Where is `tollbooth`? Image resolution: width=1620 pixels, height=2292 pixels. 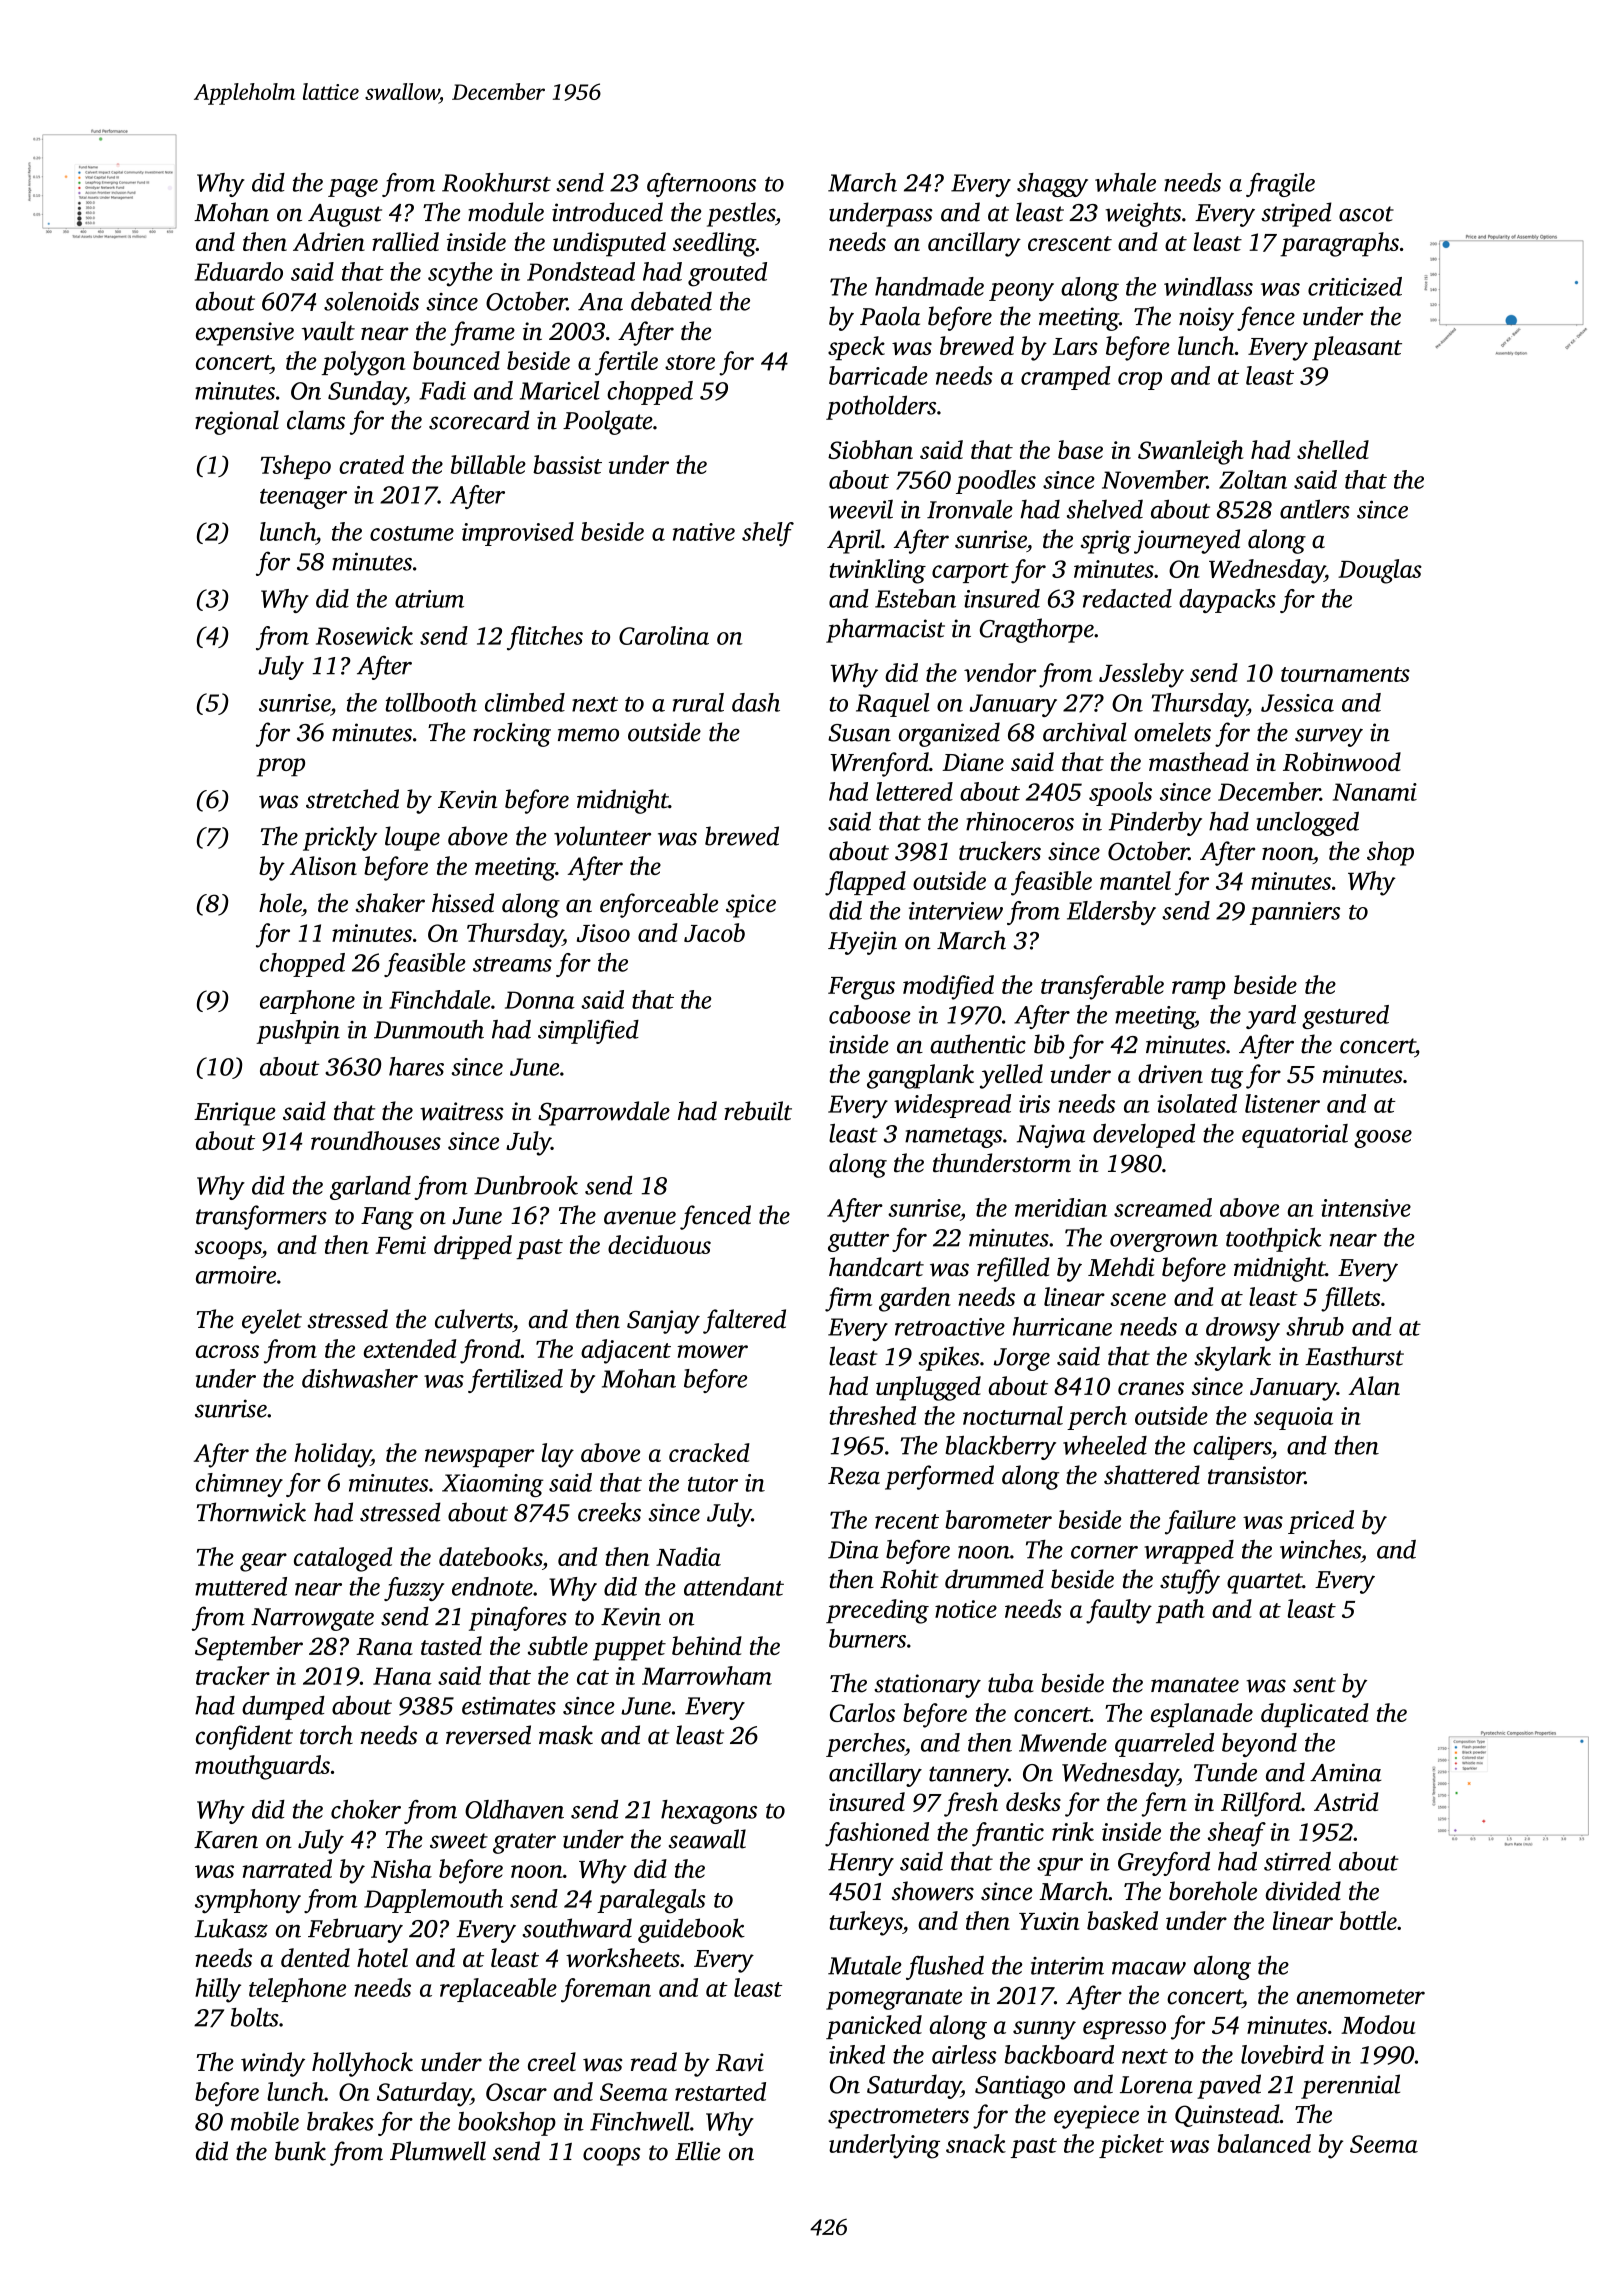 tollbooth is located at coordinates (431, 702).
